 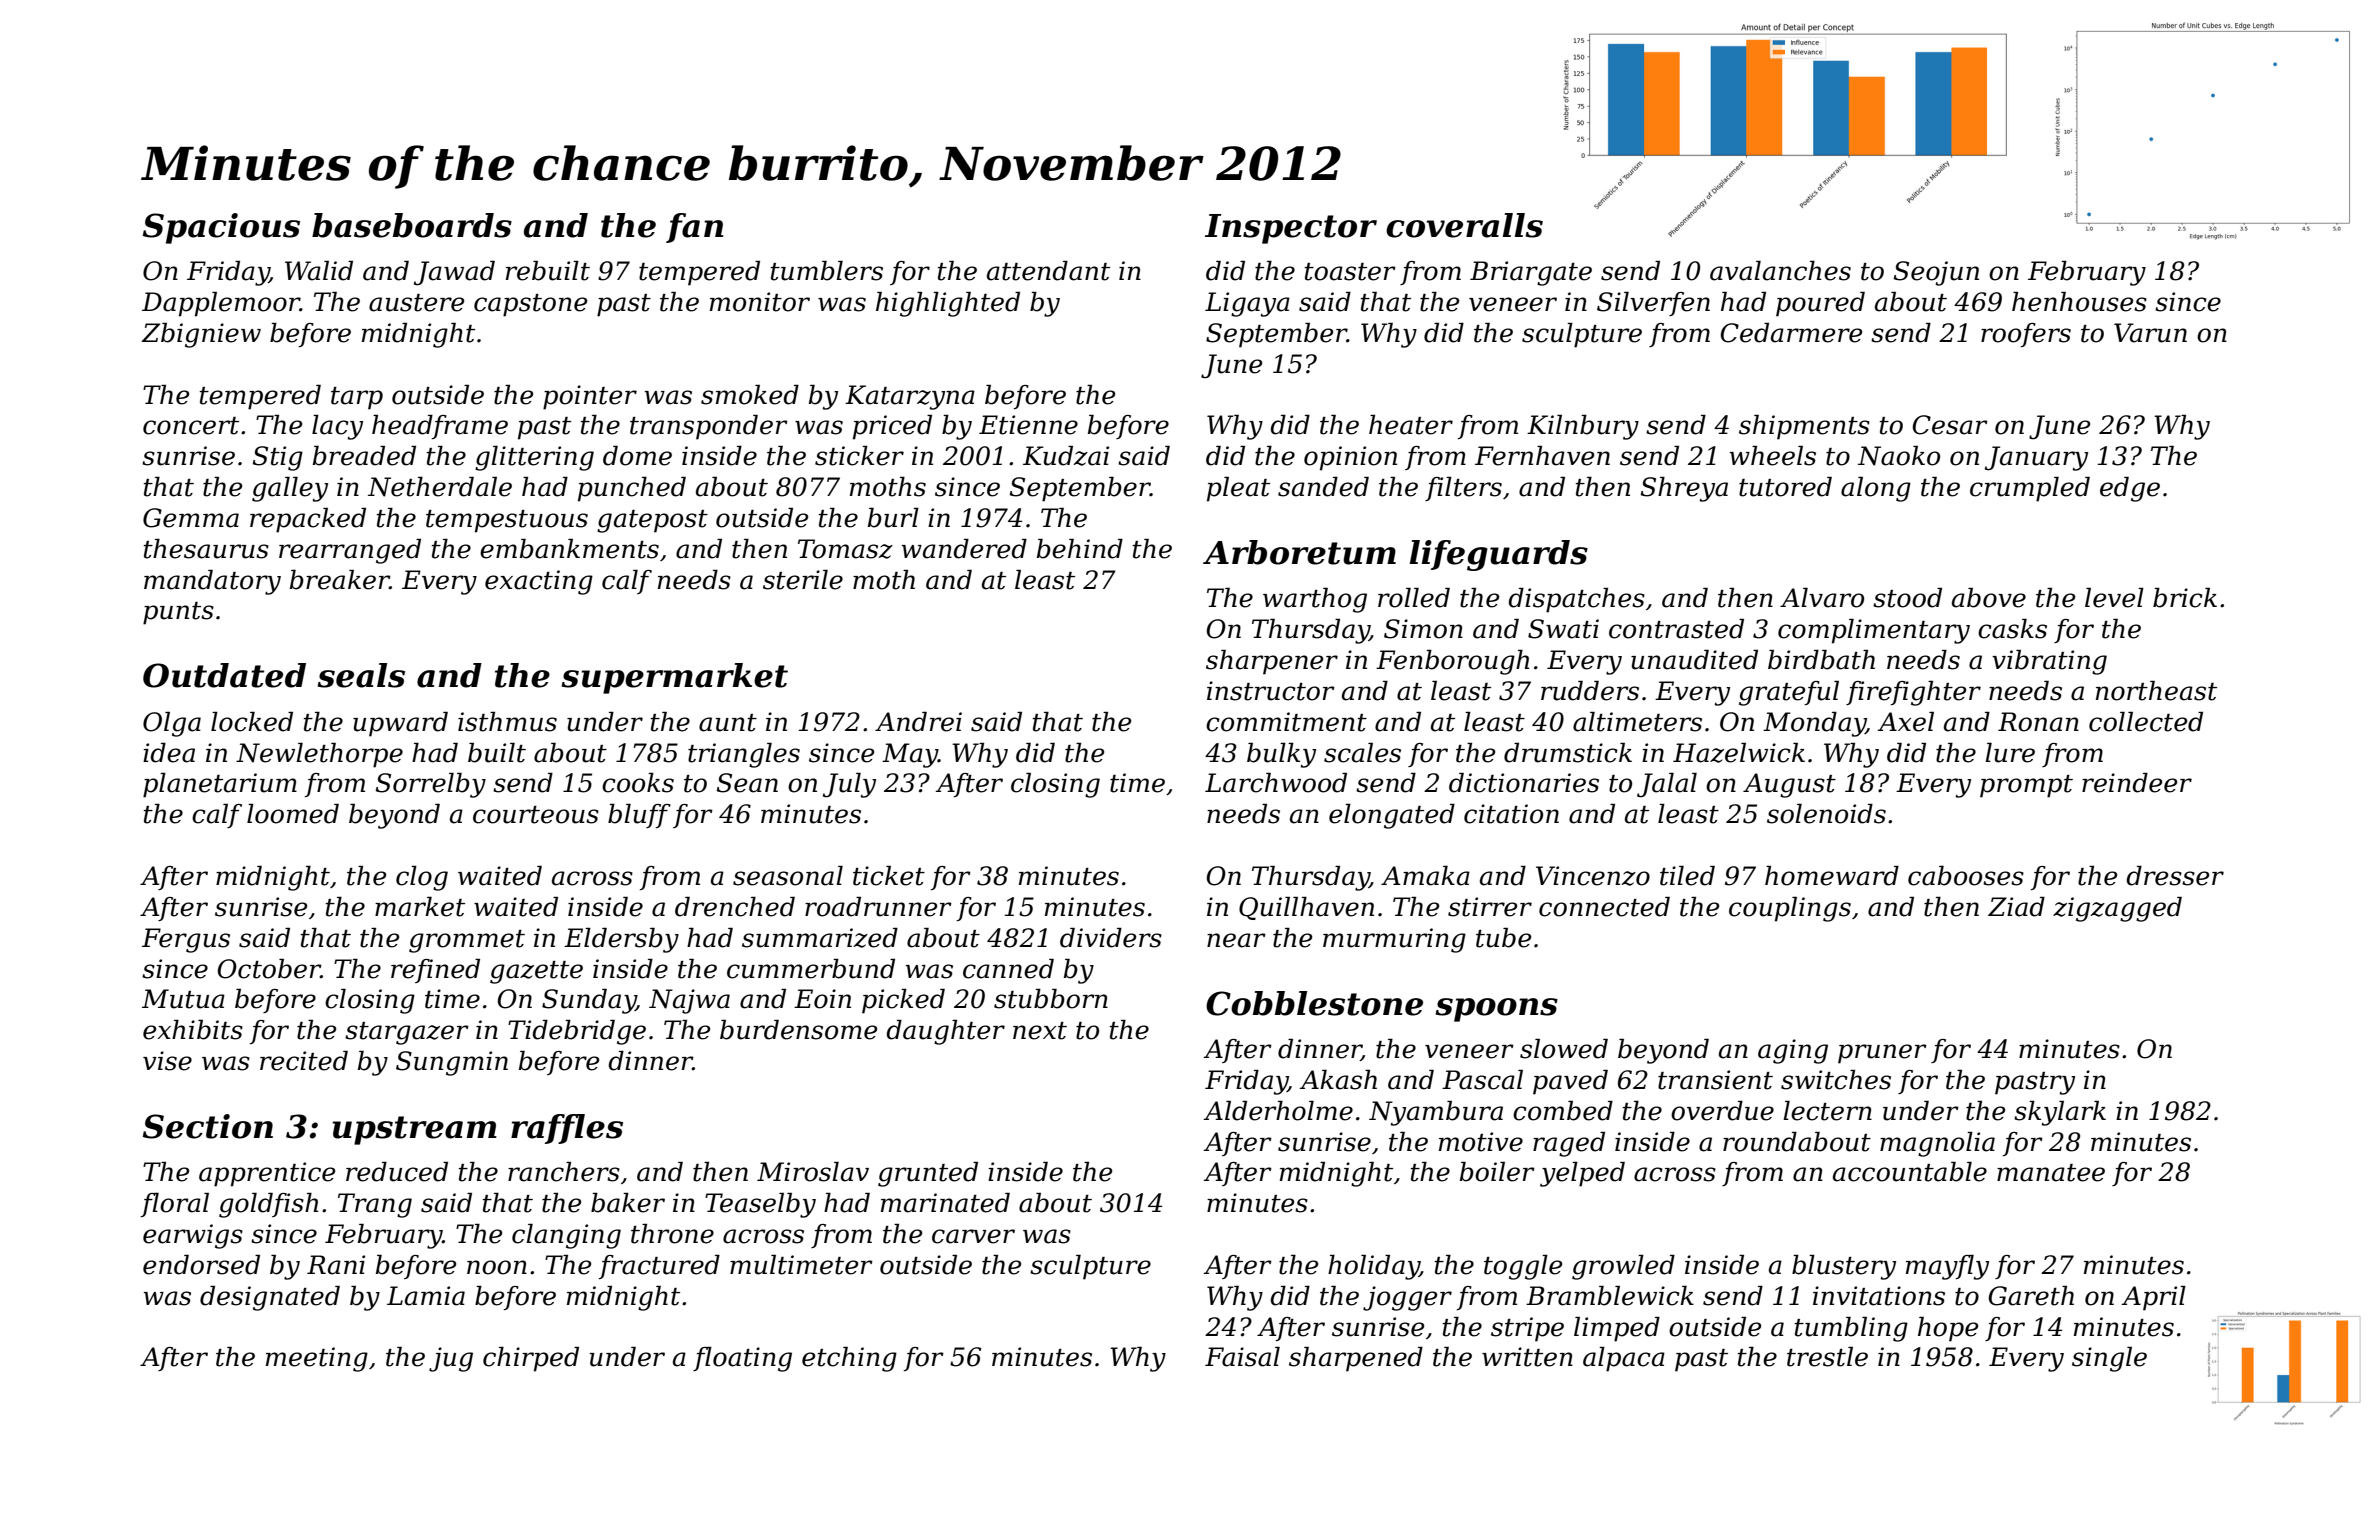 I want to click on coveralls, so click(x=1464, y=225).
